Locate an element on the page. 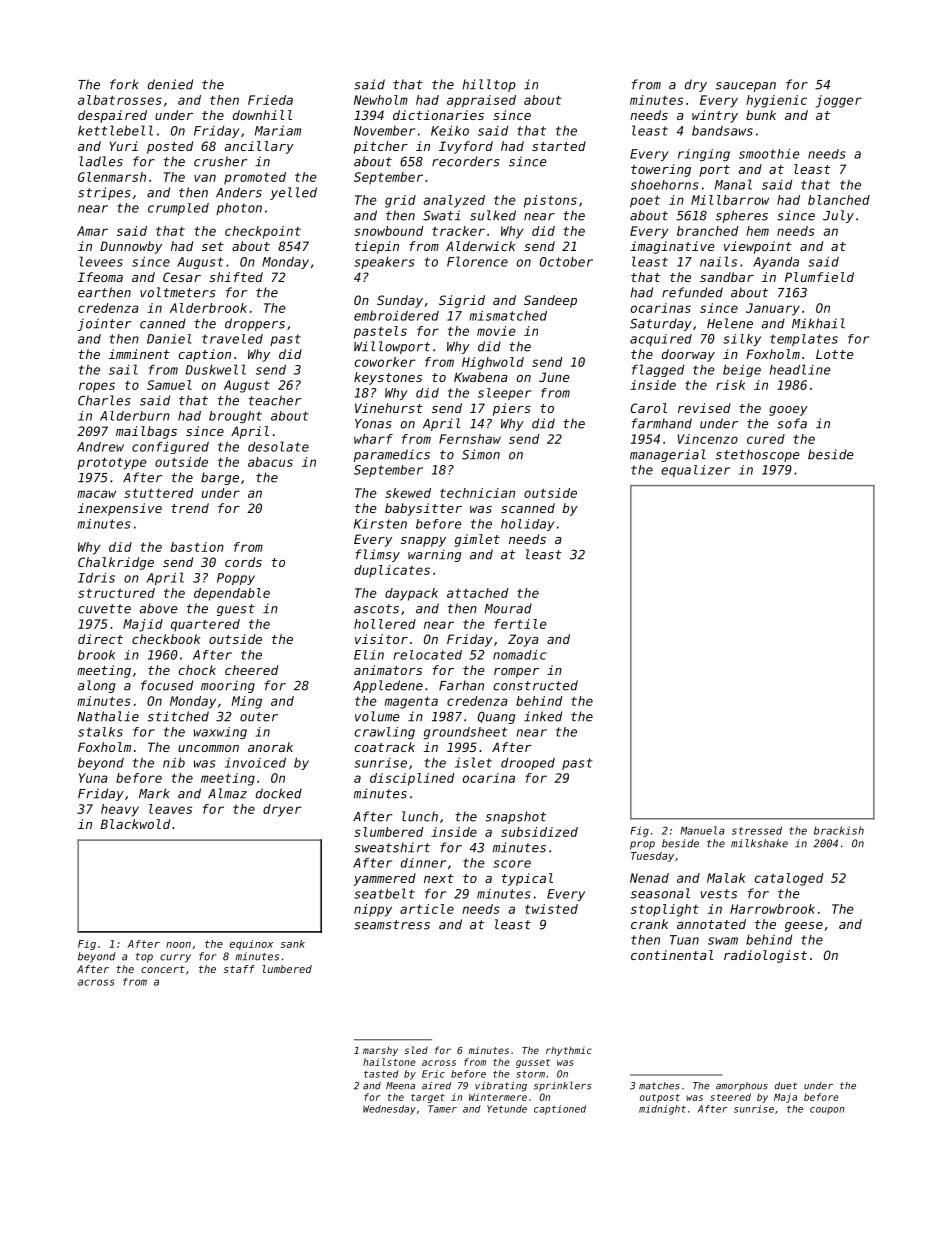 The image size is (952, 1233). next is located at coordinates (439, 878).
